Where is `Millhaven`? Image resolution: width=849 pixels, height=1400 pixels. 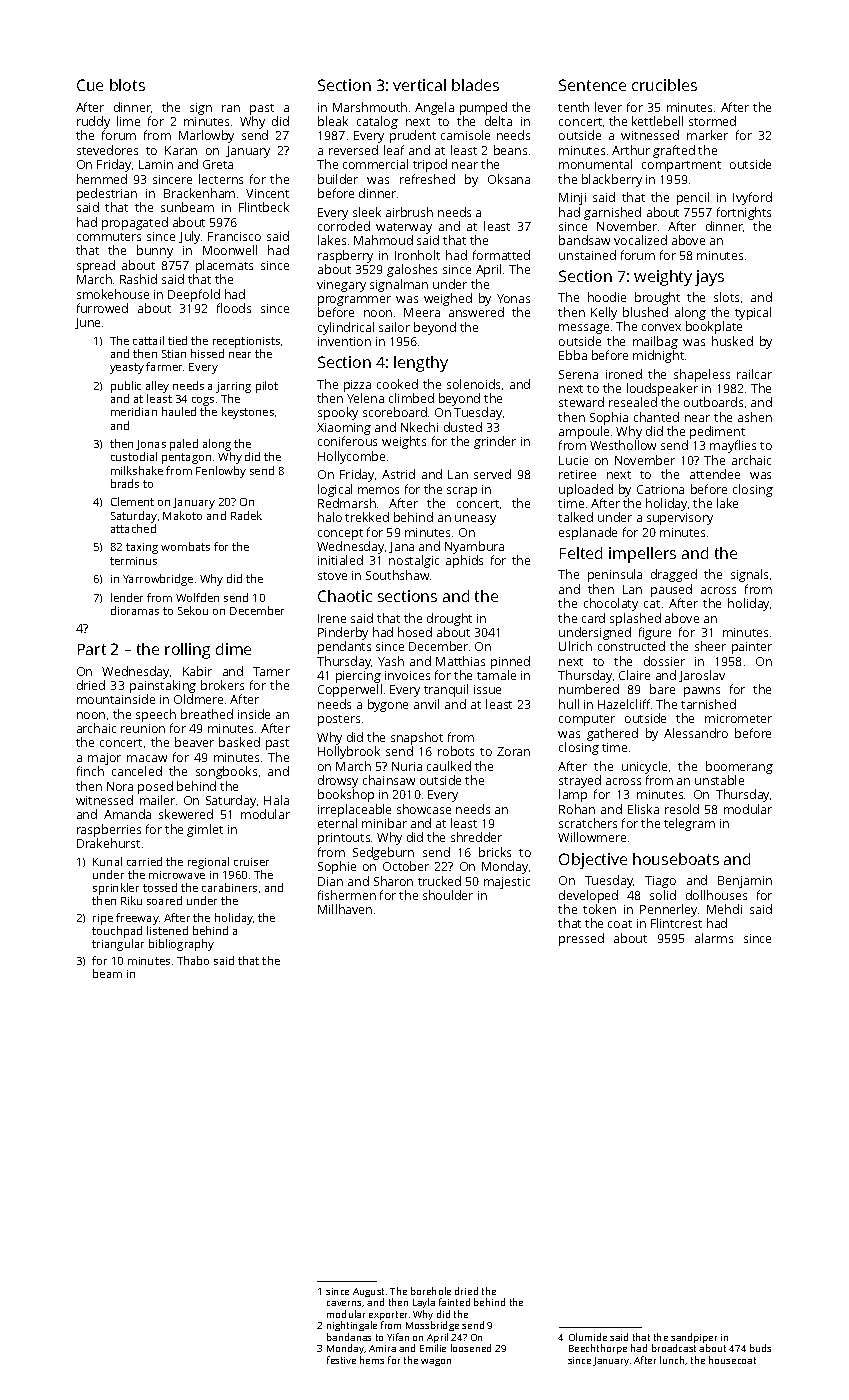
Millhaven is located at coordinates (345, 909).
